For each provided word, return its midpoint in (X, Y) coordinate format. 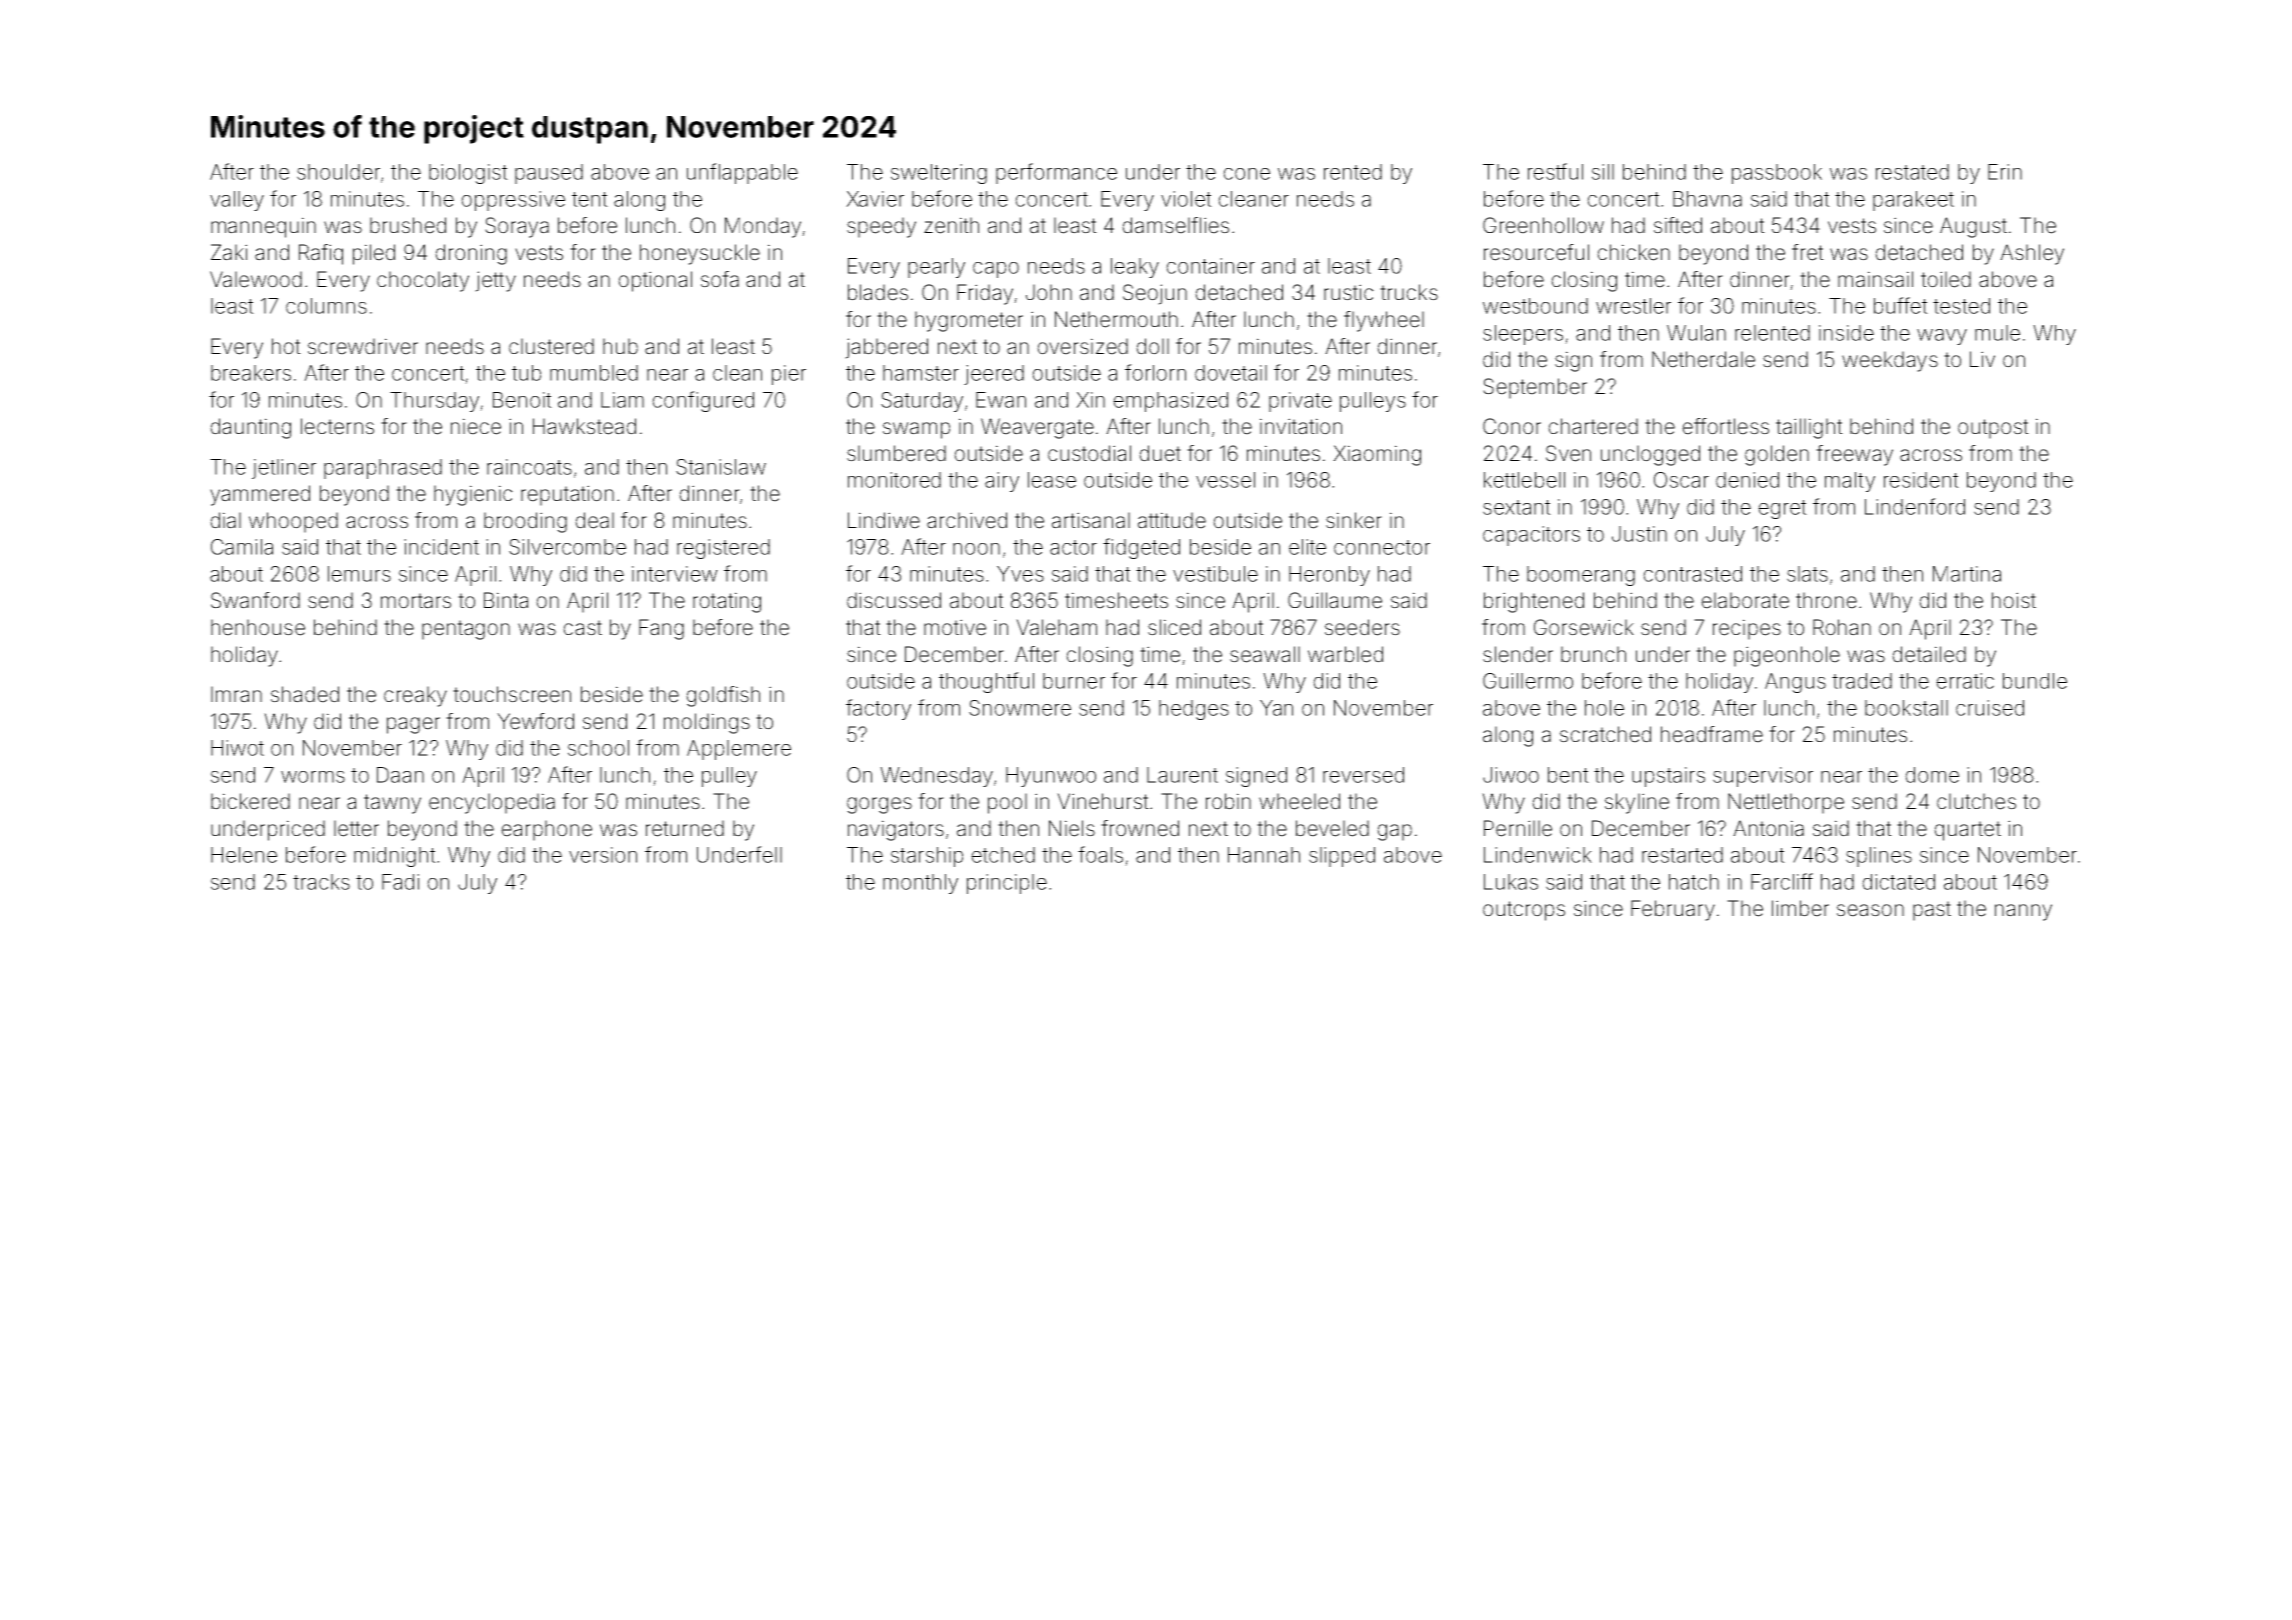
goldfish (723, 696)
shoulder (338, 172)
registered (723, 549)
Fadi (400, 882)
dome (1932, 775)
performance (1056, 173)
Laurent (1182, 775)
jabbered (886, 348)
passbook (1777, 174)
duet (1160, 453)
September (1535, 388)
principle (1007, 884)
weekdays (1890, 361)
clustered (551, 346)
